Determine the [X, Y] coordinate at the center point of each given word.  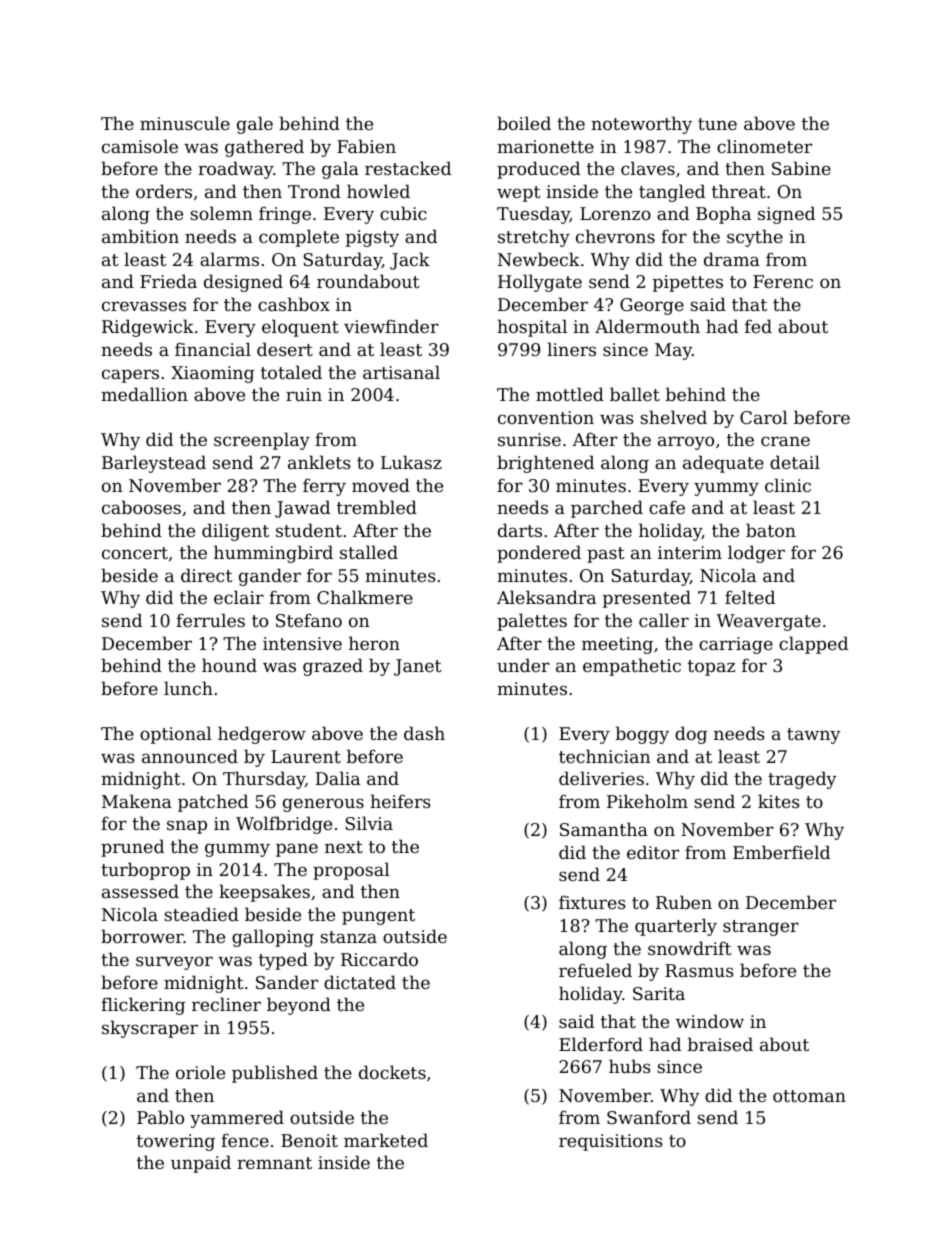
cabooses [141, 507]
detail [795, 462]
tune [717, 124]
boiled [524, 123]
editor [653, 852]
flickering [143, 1006]
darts [520, 530]
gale [255, 125]
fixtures [592, 902]
